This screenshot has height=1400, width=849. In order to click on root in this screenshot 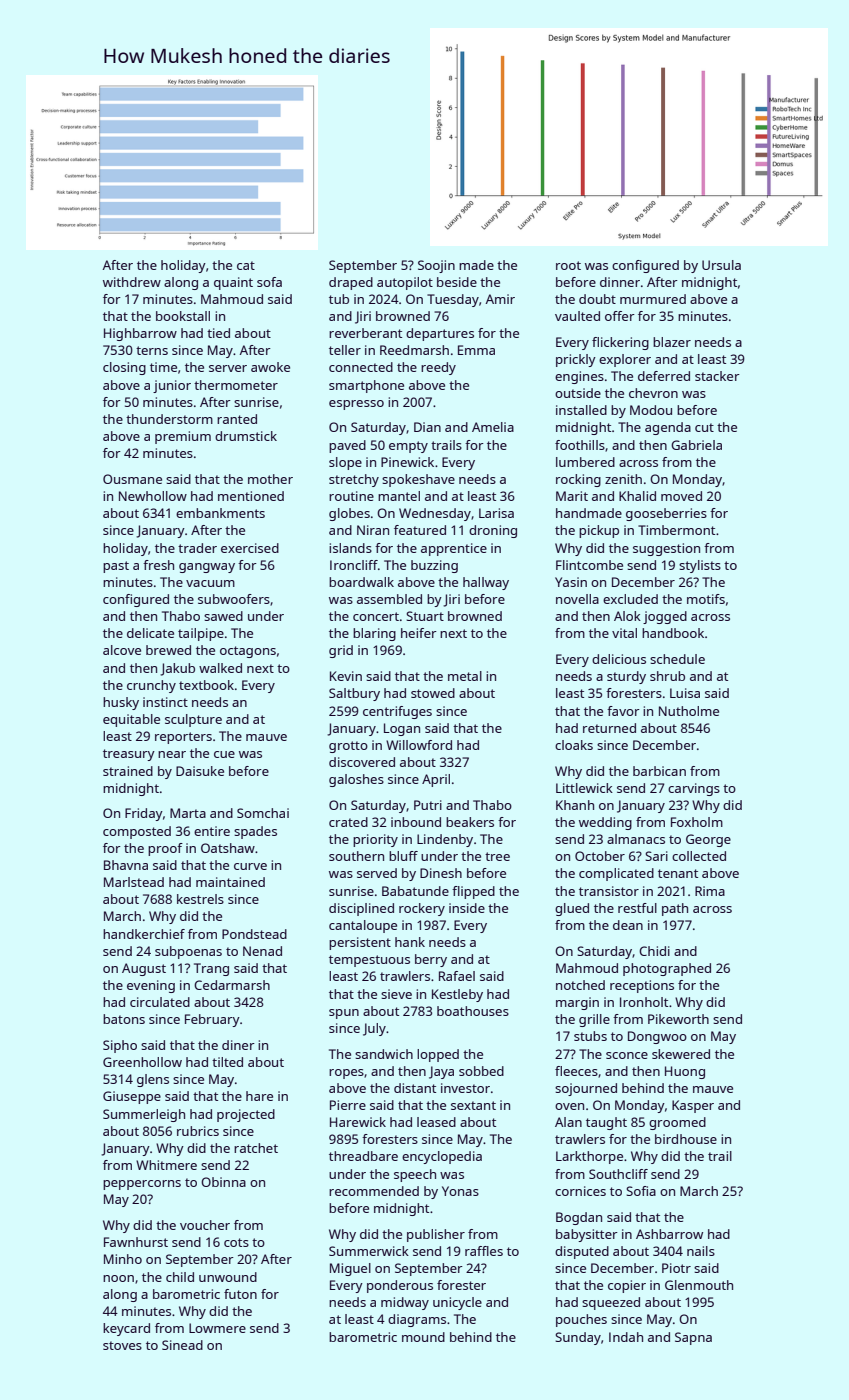, I will do `click(568, 265)`.
